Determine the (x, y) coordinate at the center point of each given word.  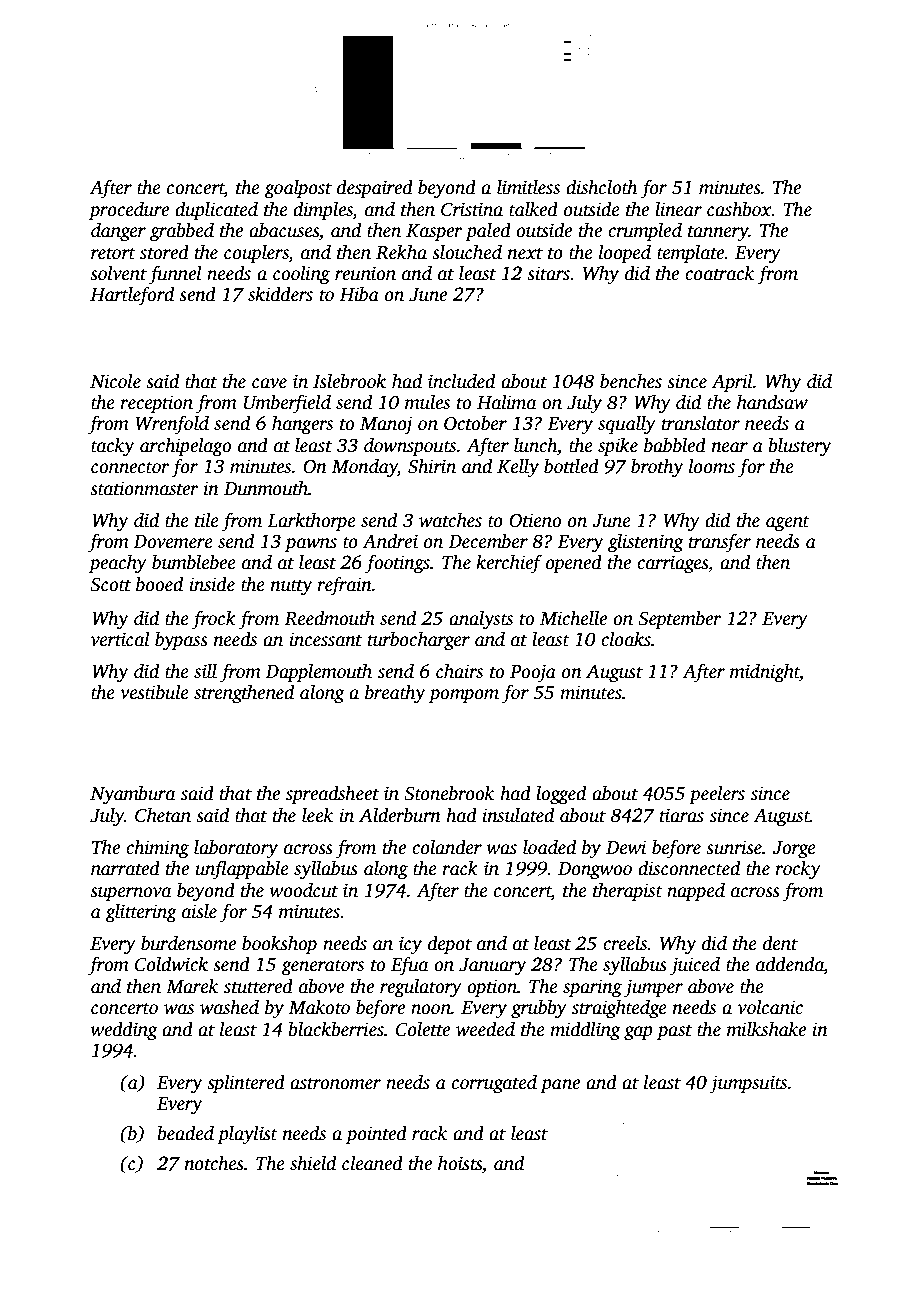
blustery (800, 447)
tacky (113, 447)
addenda (790, 965)
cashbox (739, 209)
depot (450, 945)
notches (214, 1163)
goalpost (298, 189)
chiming (157, 849)
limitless (528, 187)
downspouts (410, 447)
